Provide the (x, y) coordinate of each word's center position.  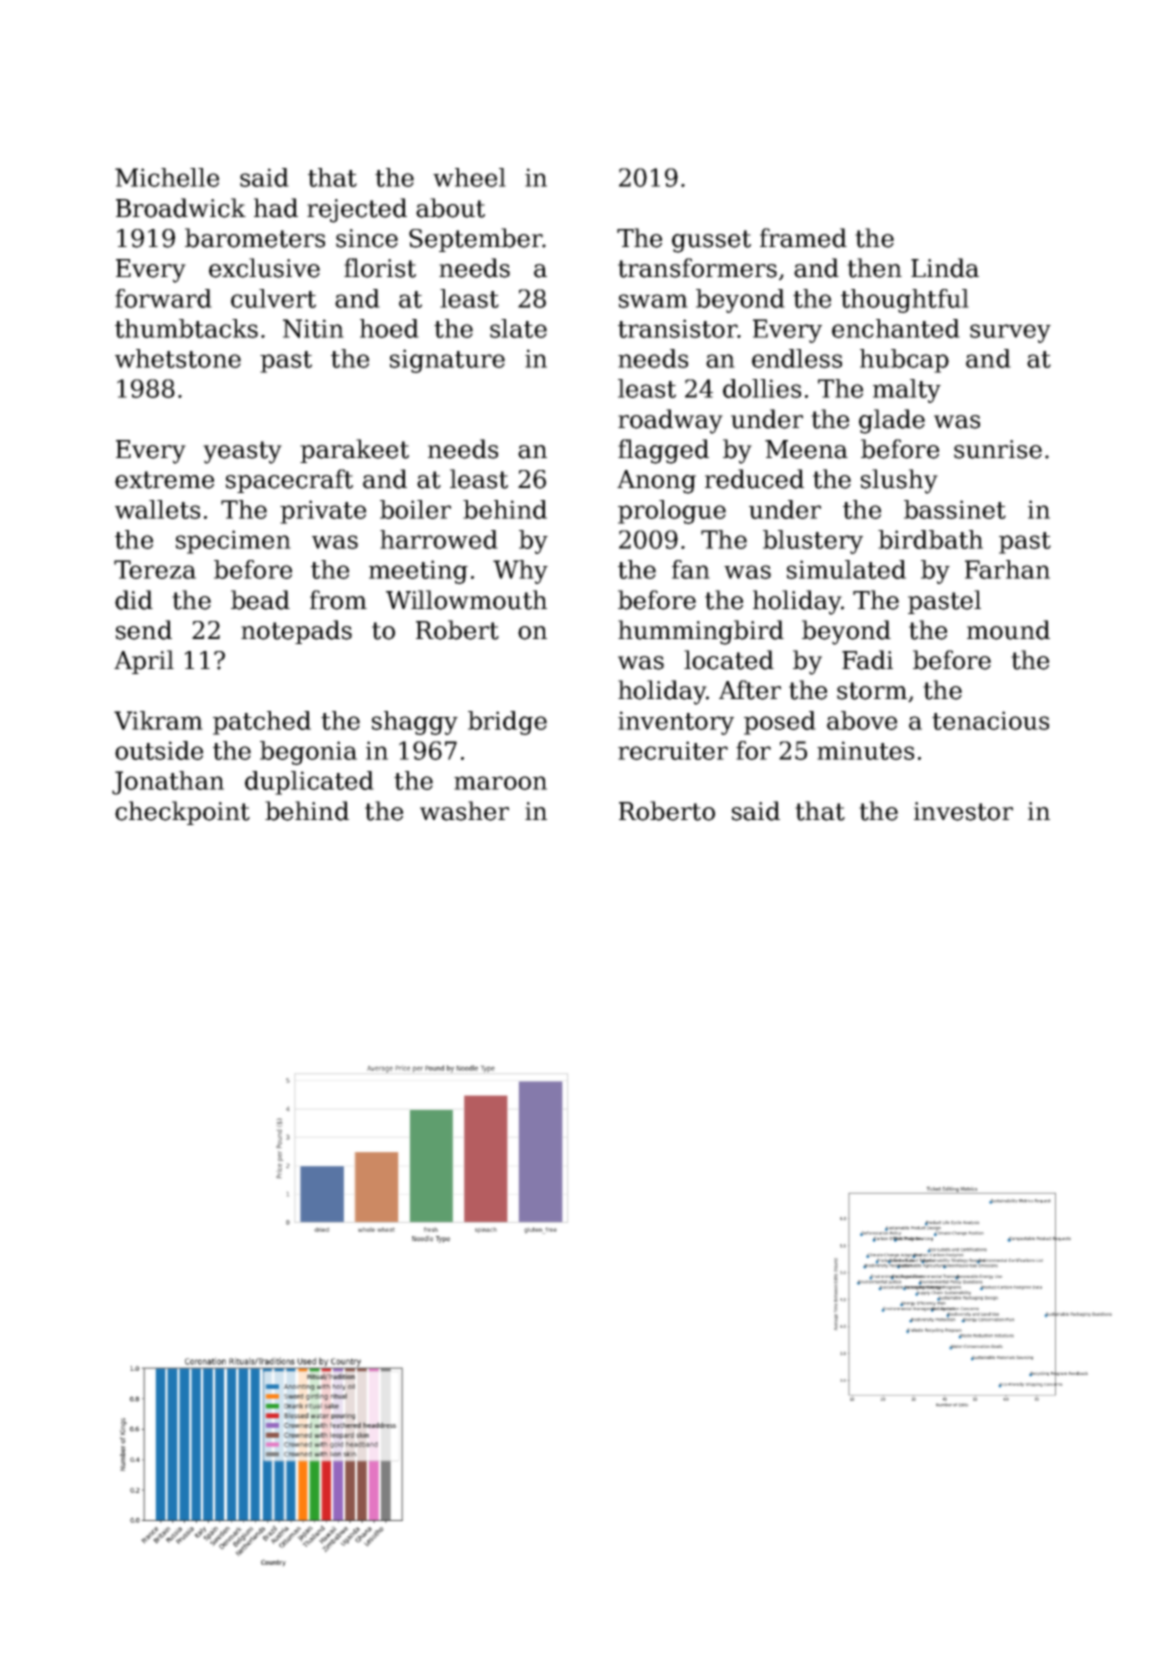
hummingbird (701, 632)
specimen (233, 542)
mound (1008, 630)
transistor (677, 328)
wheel (469, 177)
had (276, 208)
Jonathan (168, 783)
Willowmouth (466, 600)
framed (803, 238)
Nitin (313, 328)
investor (963, 811)
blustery (813, 542)
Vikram (158, 720)
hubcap (904, 361)
